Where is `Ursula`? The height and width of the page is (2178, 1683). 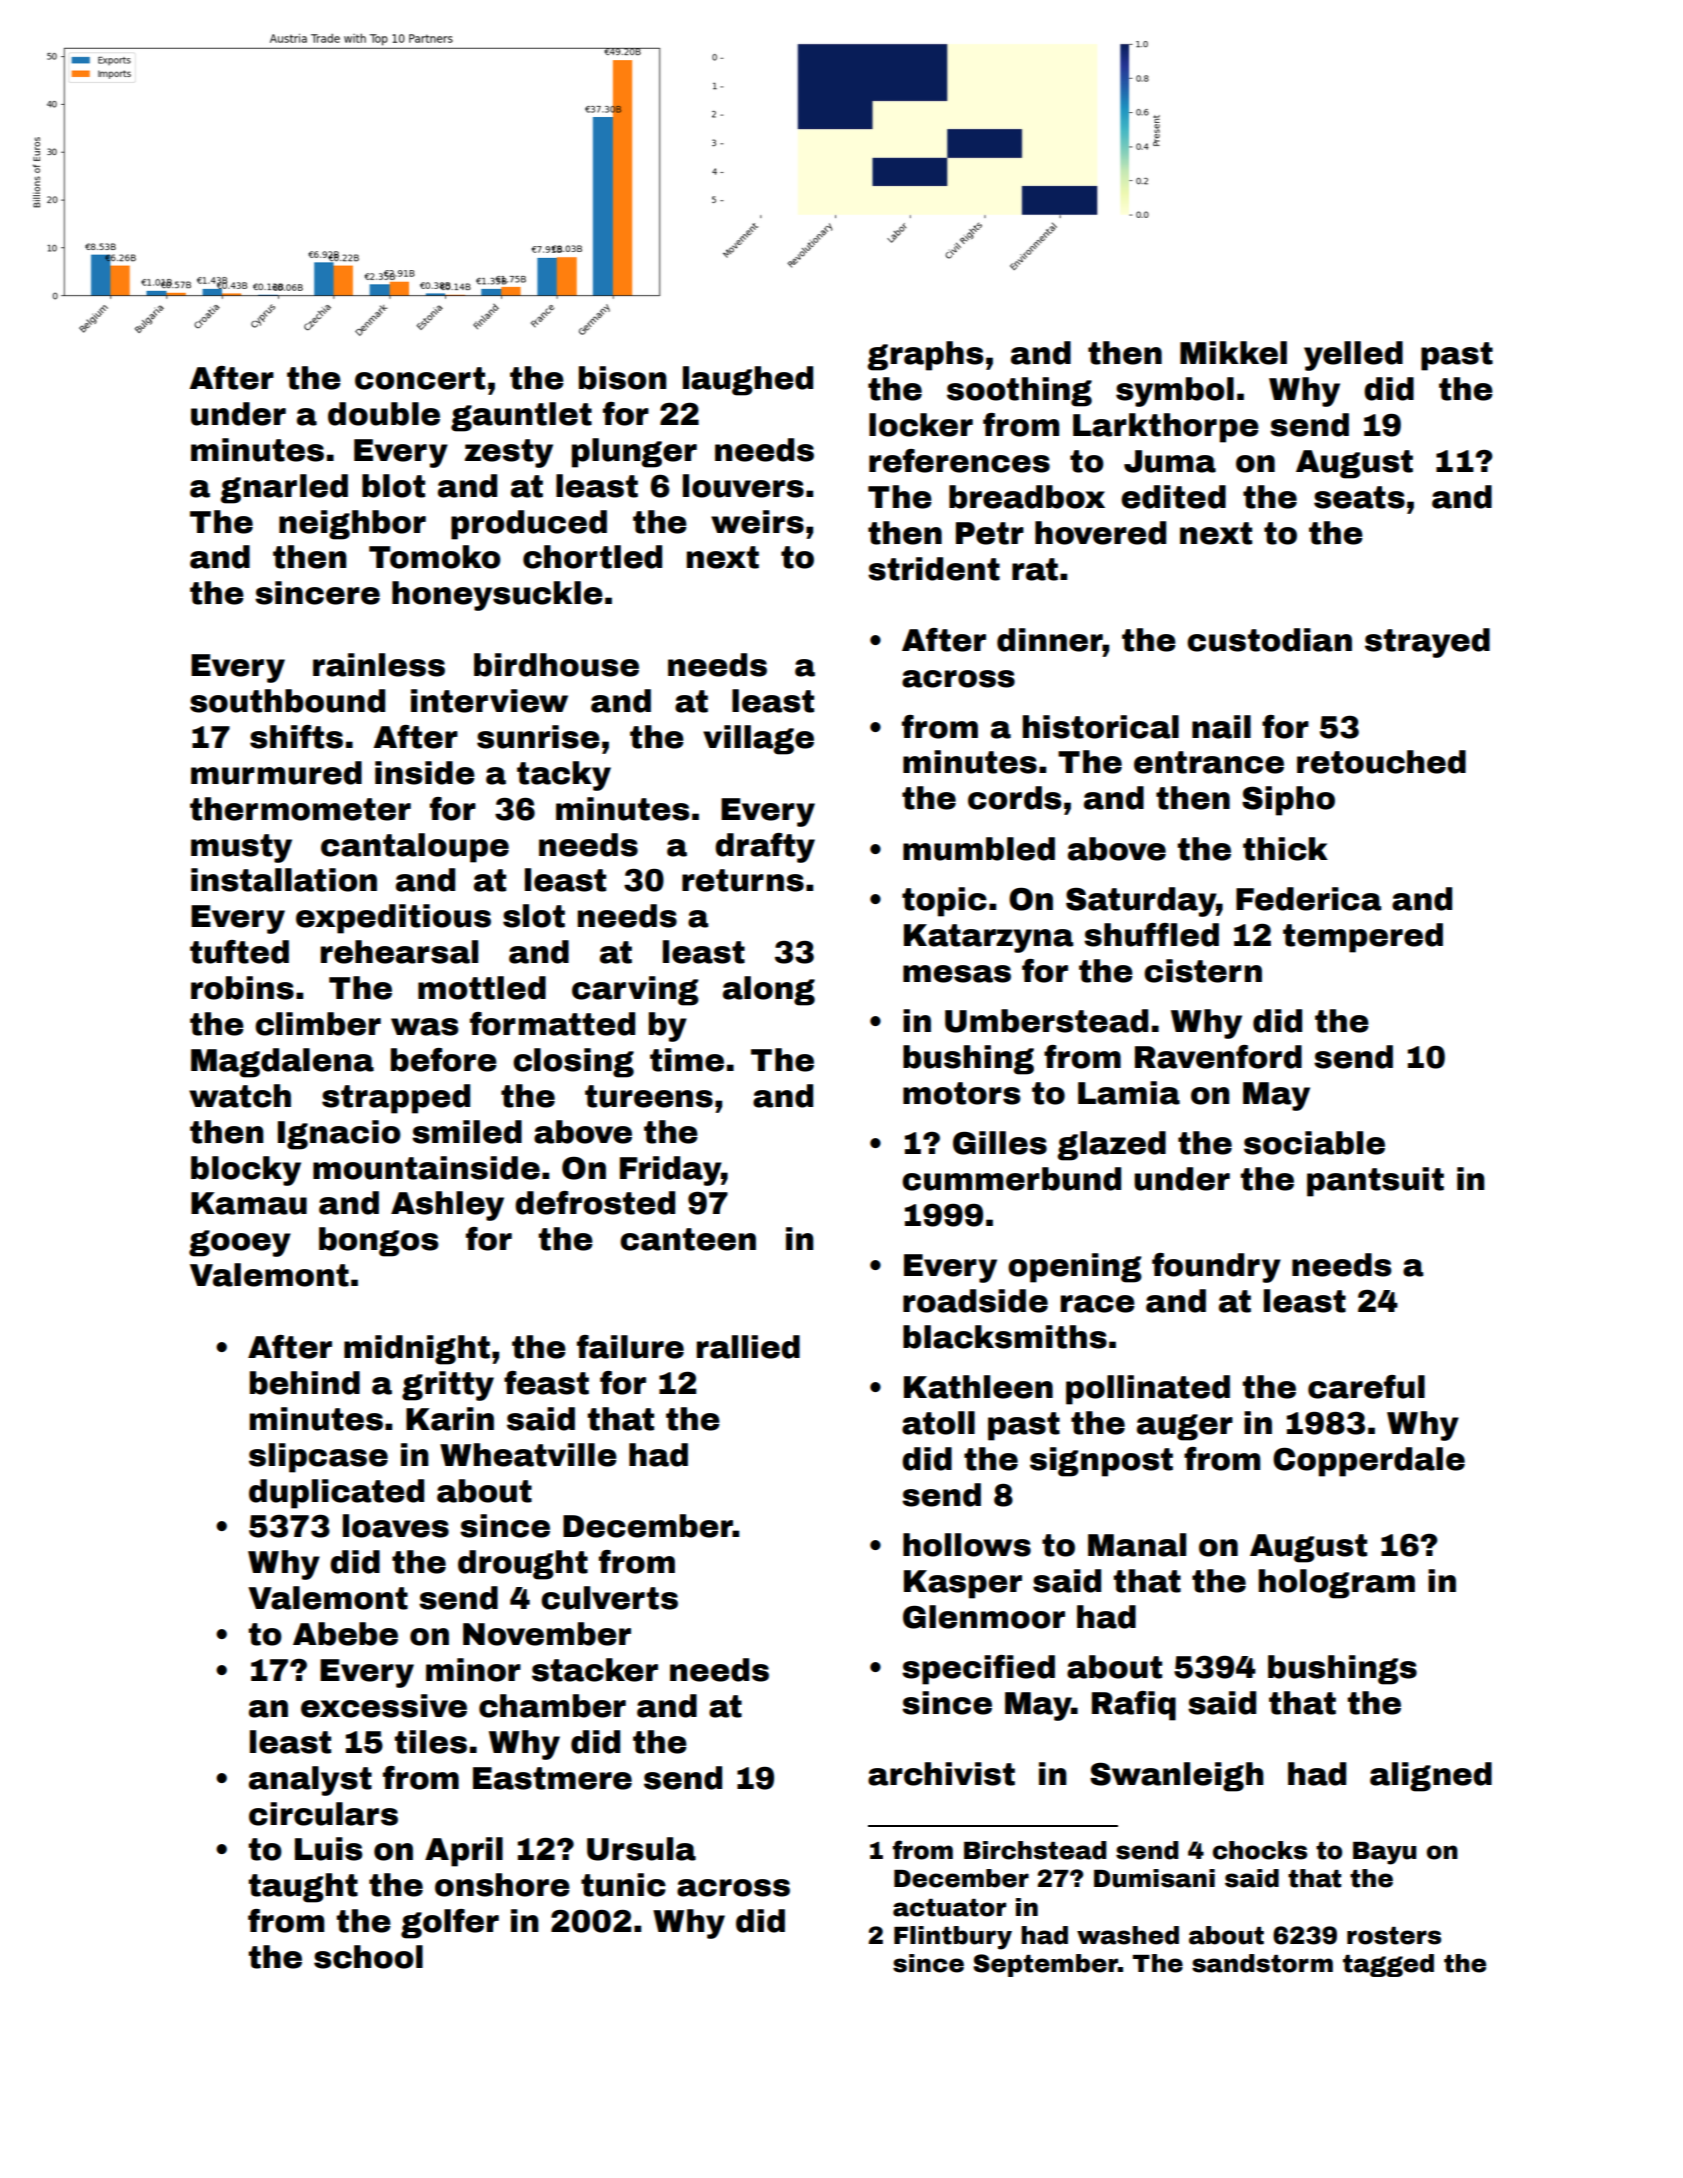 Ursula is located at coordinates (641, 1849).
